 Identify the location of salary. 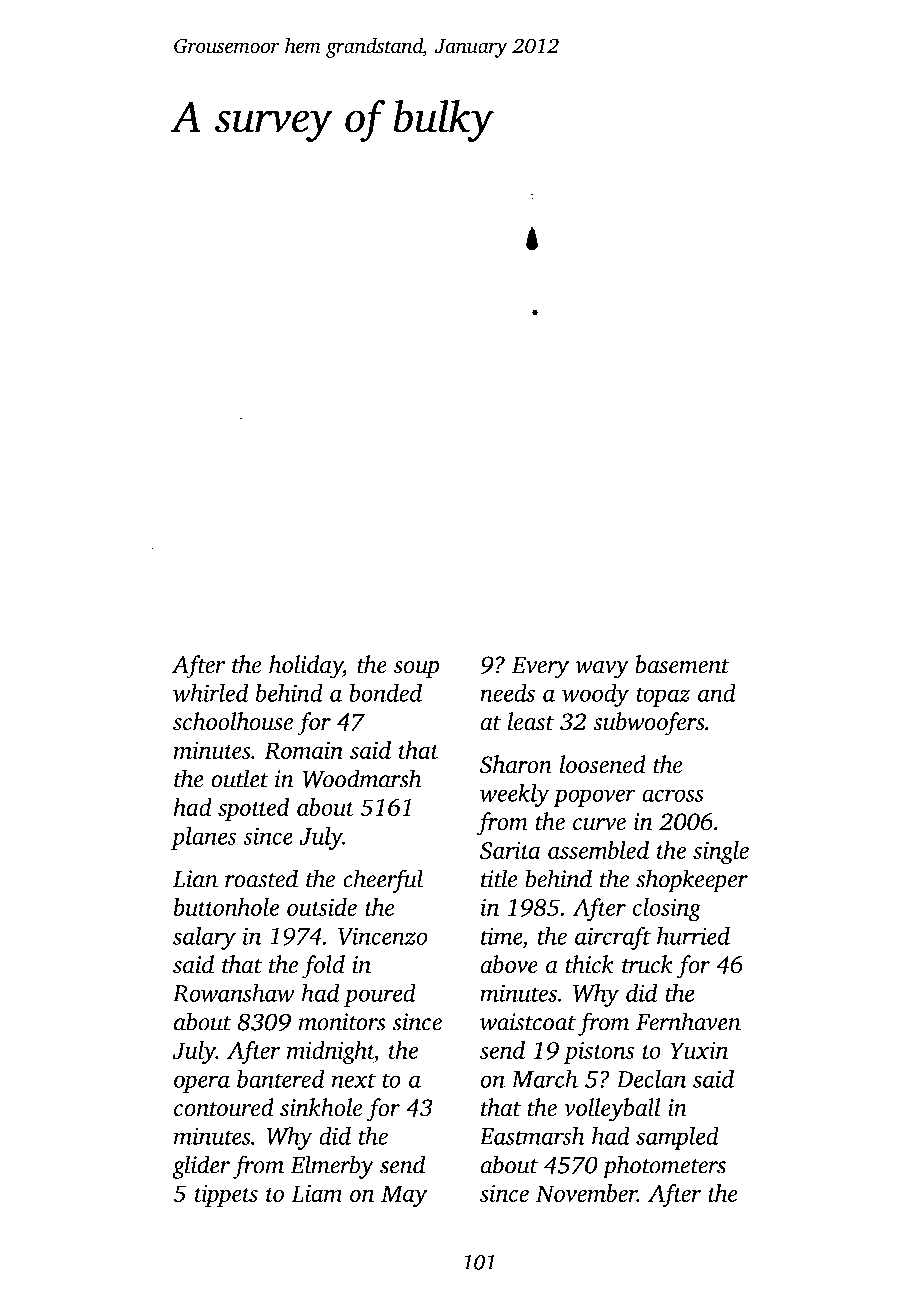
(204, 938).
